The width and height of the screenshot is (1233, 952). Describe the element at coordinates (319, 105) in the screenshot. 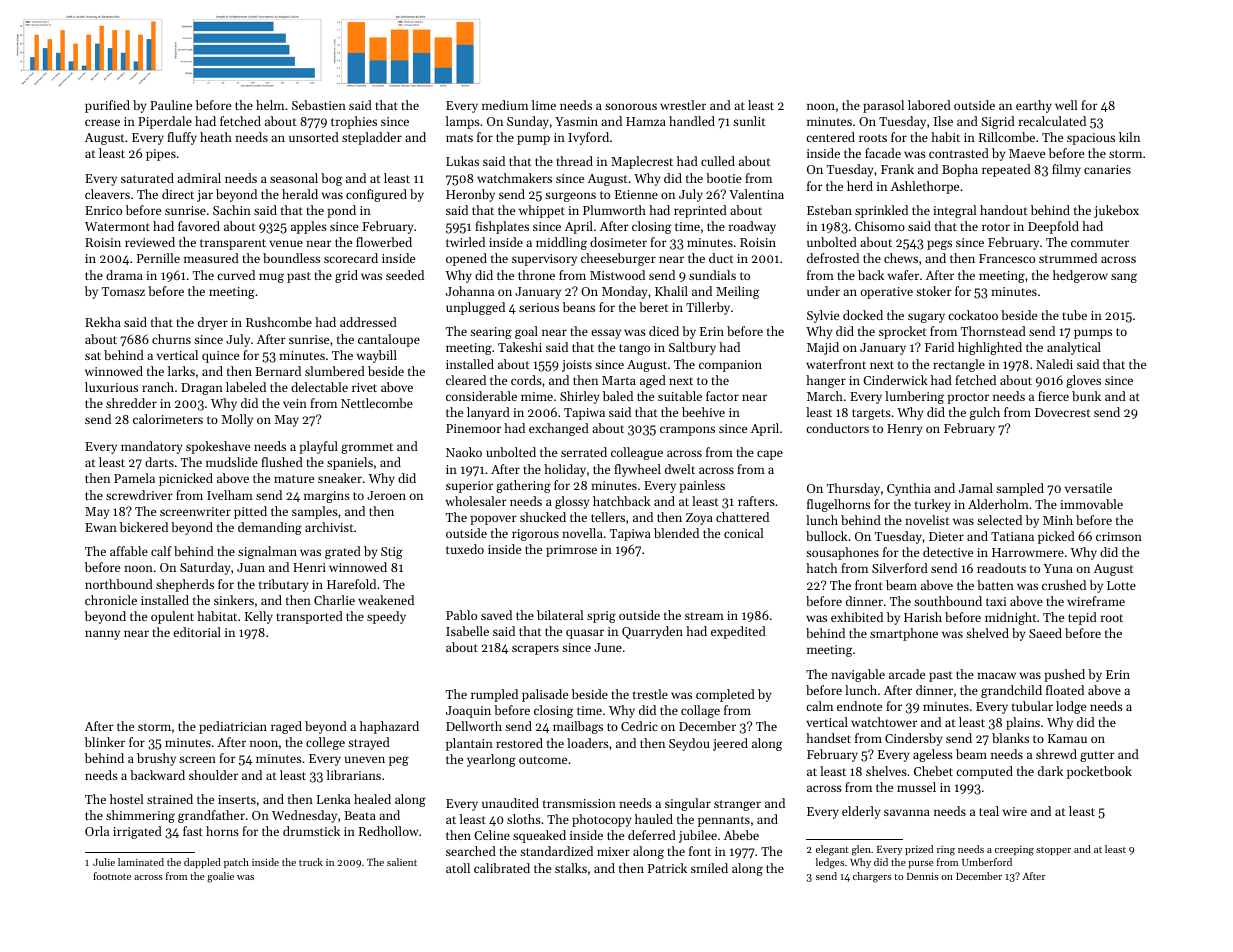

I see `Sebastien` at that location.
